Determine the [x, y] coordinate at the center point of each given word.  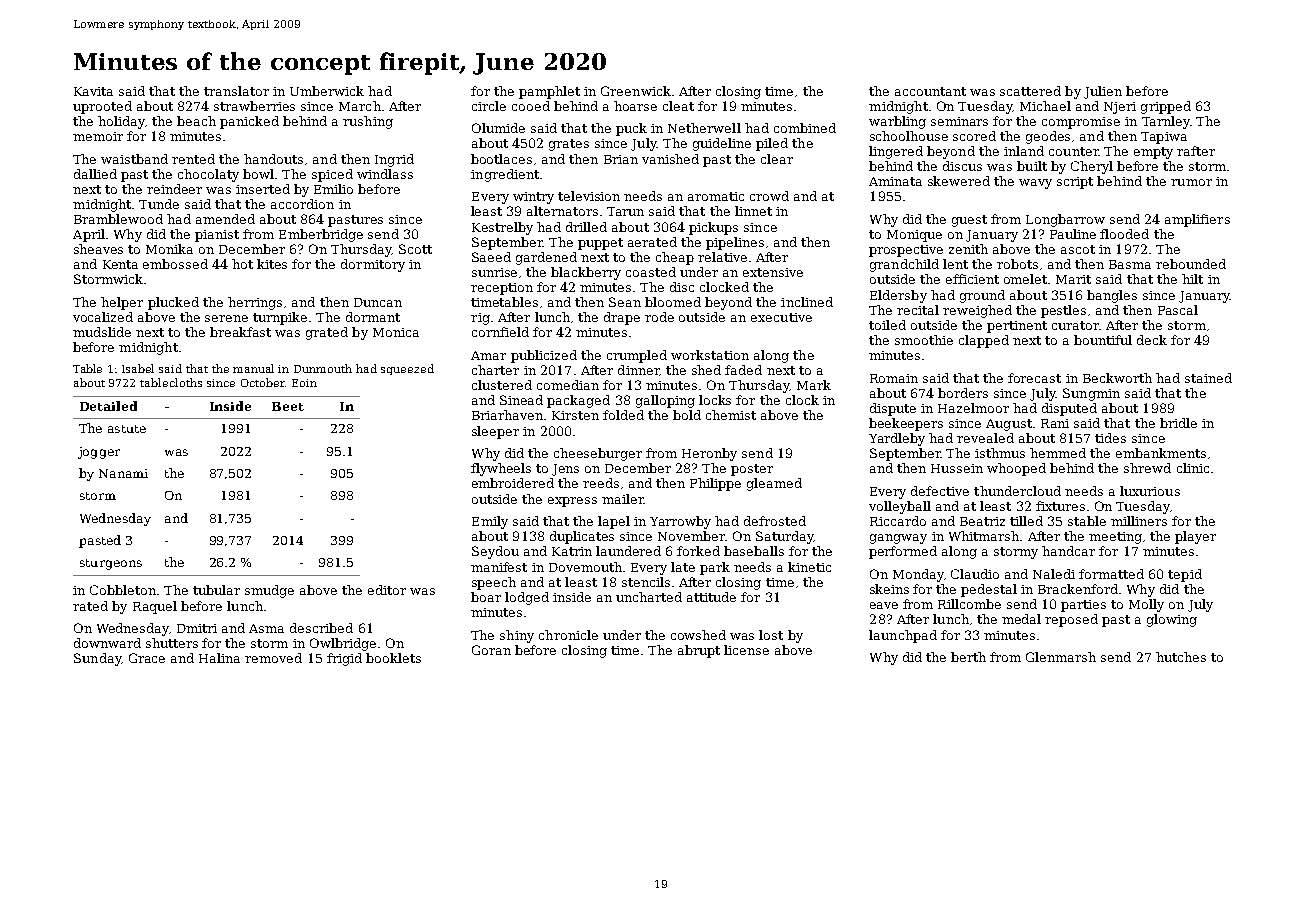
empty [1153, 153]
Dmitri [197, 628]
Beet [288, 406]
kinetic [809, 567]
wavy [1035, 184]
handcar [1068, 551]
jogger [99, 453]
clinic [1193, 468]
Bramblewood [118, 219]
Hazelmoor [973, 408]
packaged [578, 401]
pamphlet [549, 92]
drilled [586, 227]
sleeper [495, 432]
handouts [273, 159]
